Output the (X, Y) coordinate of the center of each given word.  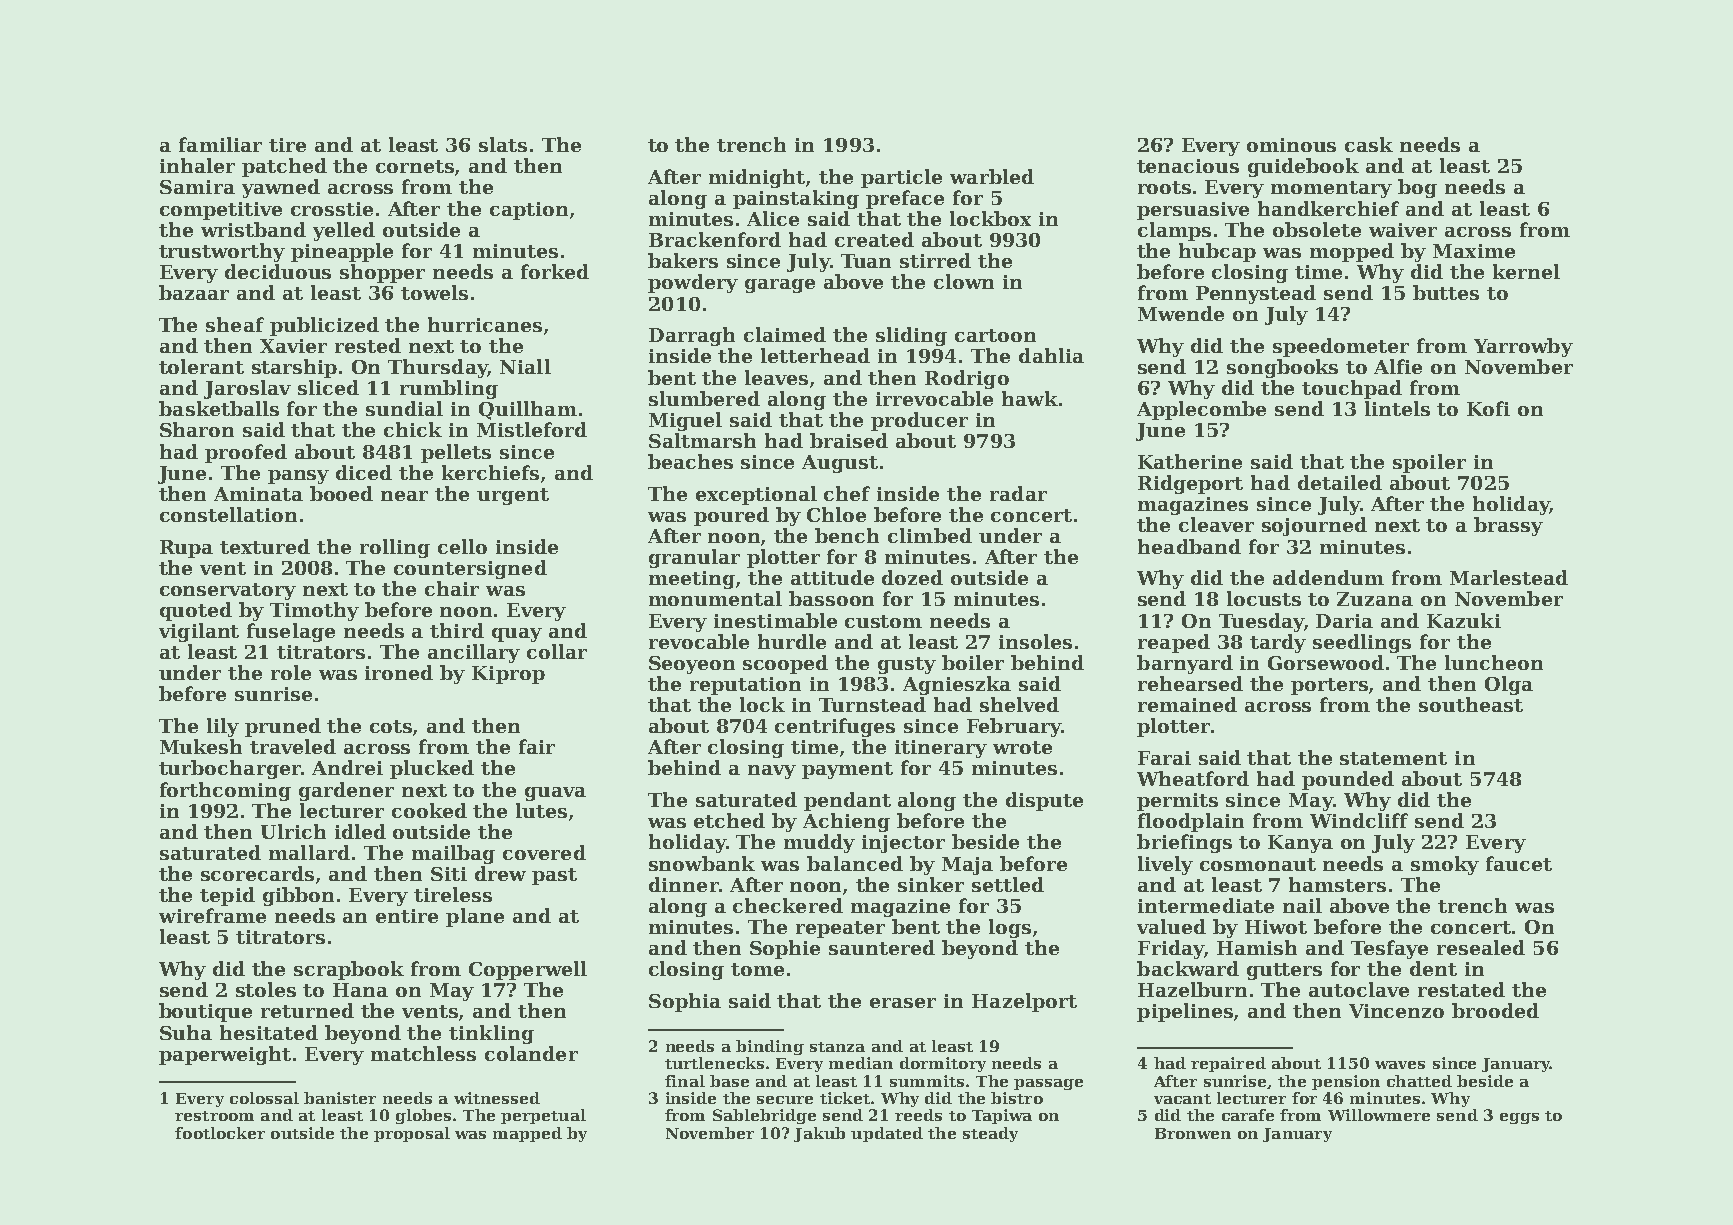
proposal (412, 1134)
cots (391, 726)
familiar (220, 144)
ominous (1291, 145)
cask (1369, 144)
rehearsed (1190, 683)
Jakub (819, 1134)
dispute (1044, 801)
